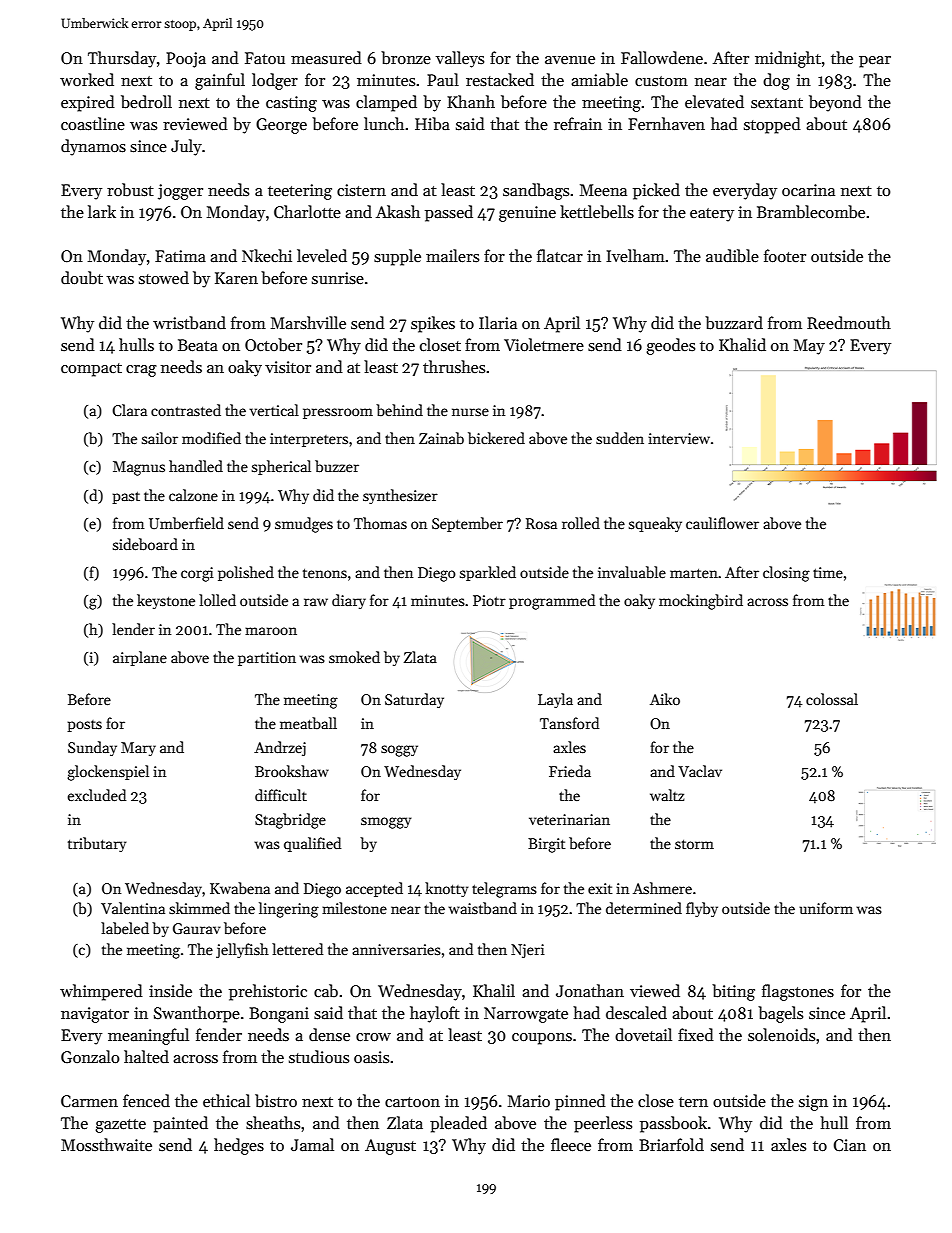 The width and height of the document is (952, 1233). Describe the element at coordinates (788, 59) in the document. I see `midnight` at that location.
